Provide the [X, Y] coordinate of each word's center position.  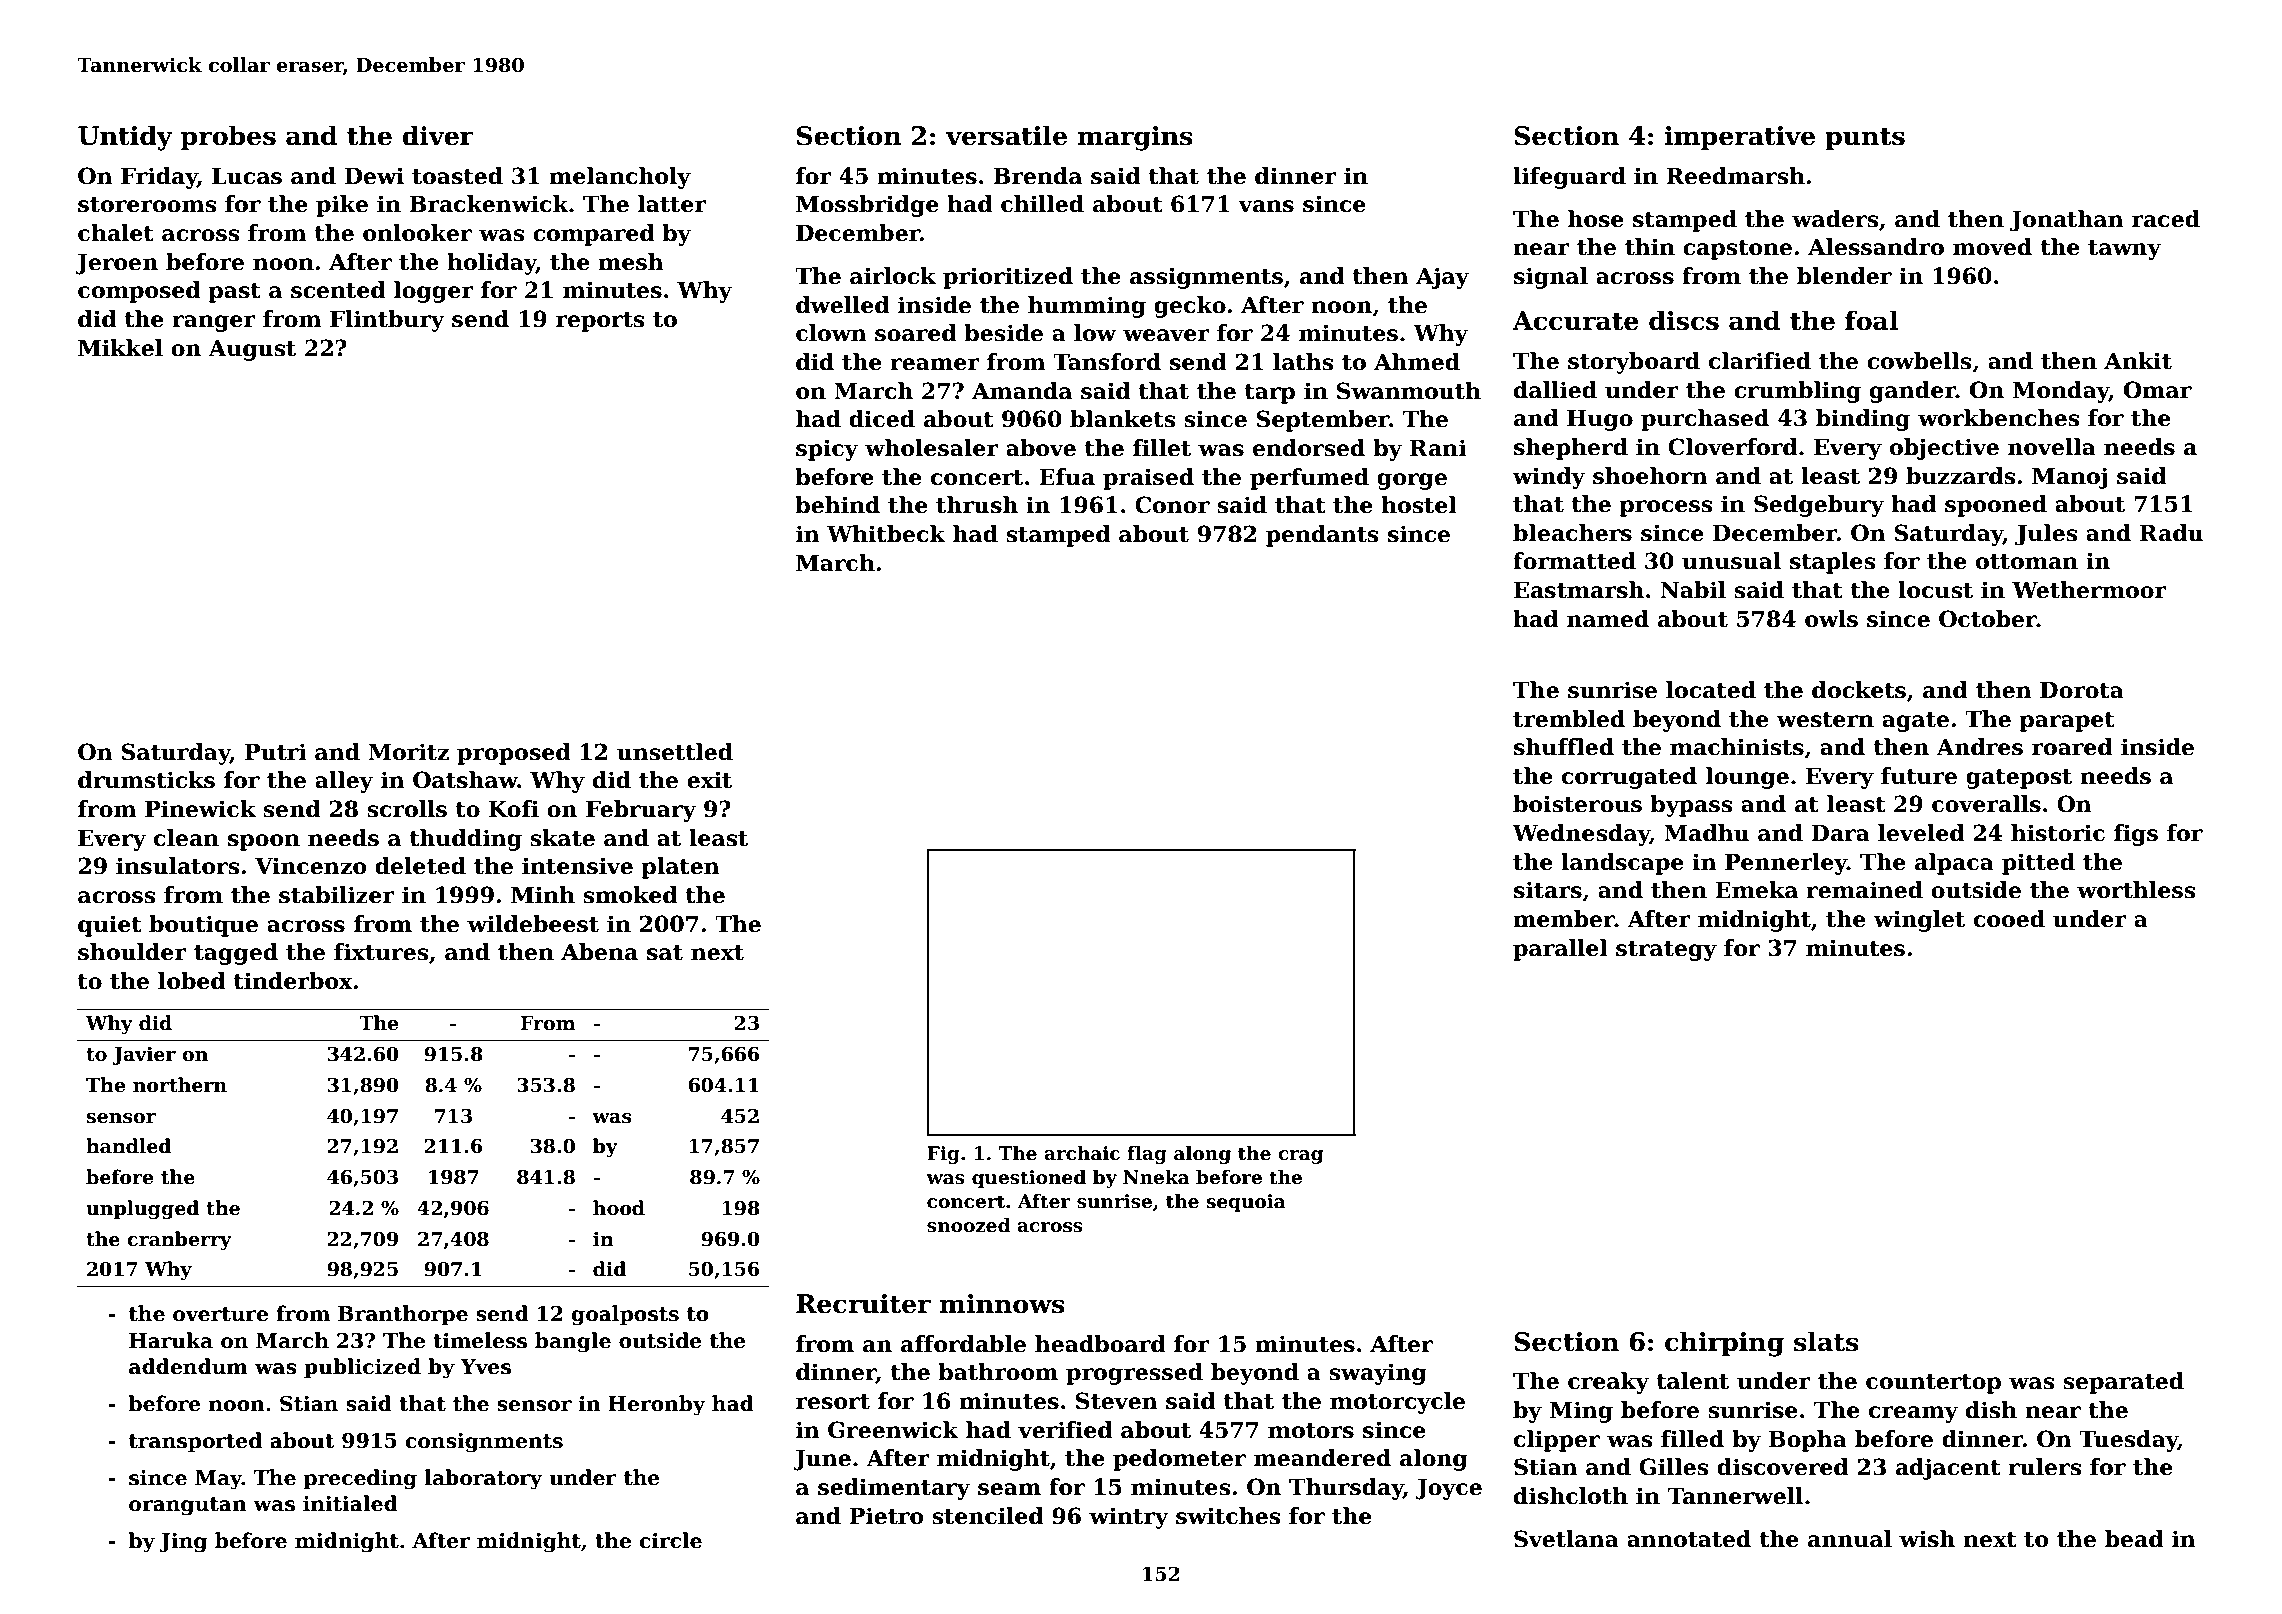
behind [837, 505]
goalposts [625, 1315]
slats [1826, 1341]
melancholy [620, 178]
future [1919, 776]
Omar [2158, 390]
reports [600, 322]
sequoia [1246, 1203]
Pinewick [200, 809]
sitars [1548, 890]
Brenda [1037, 176]
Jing [183, 1543]
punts [1865, 139]
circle [670, 1540]
